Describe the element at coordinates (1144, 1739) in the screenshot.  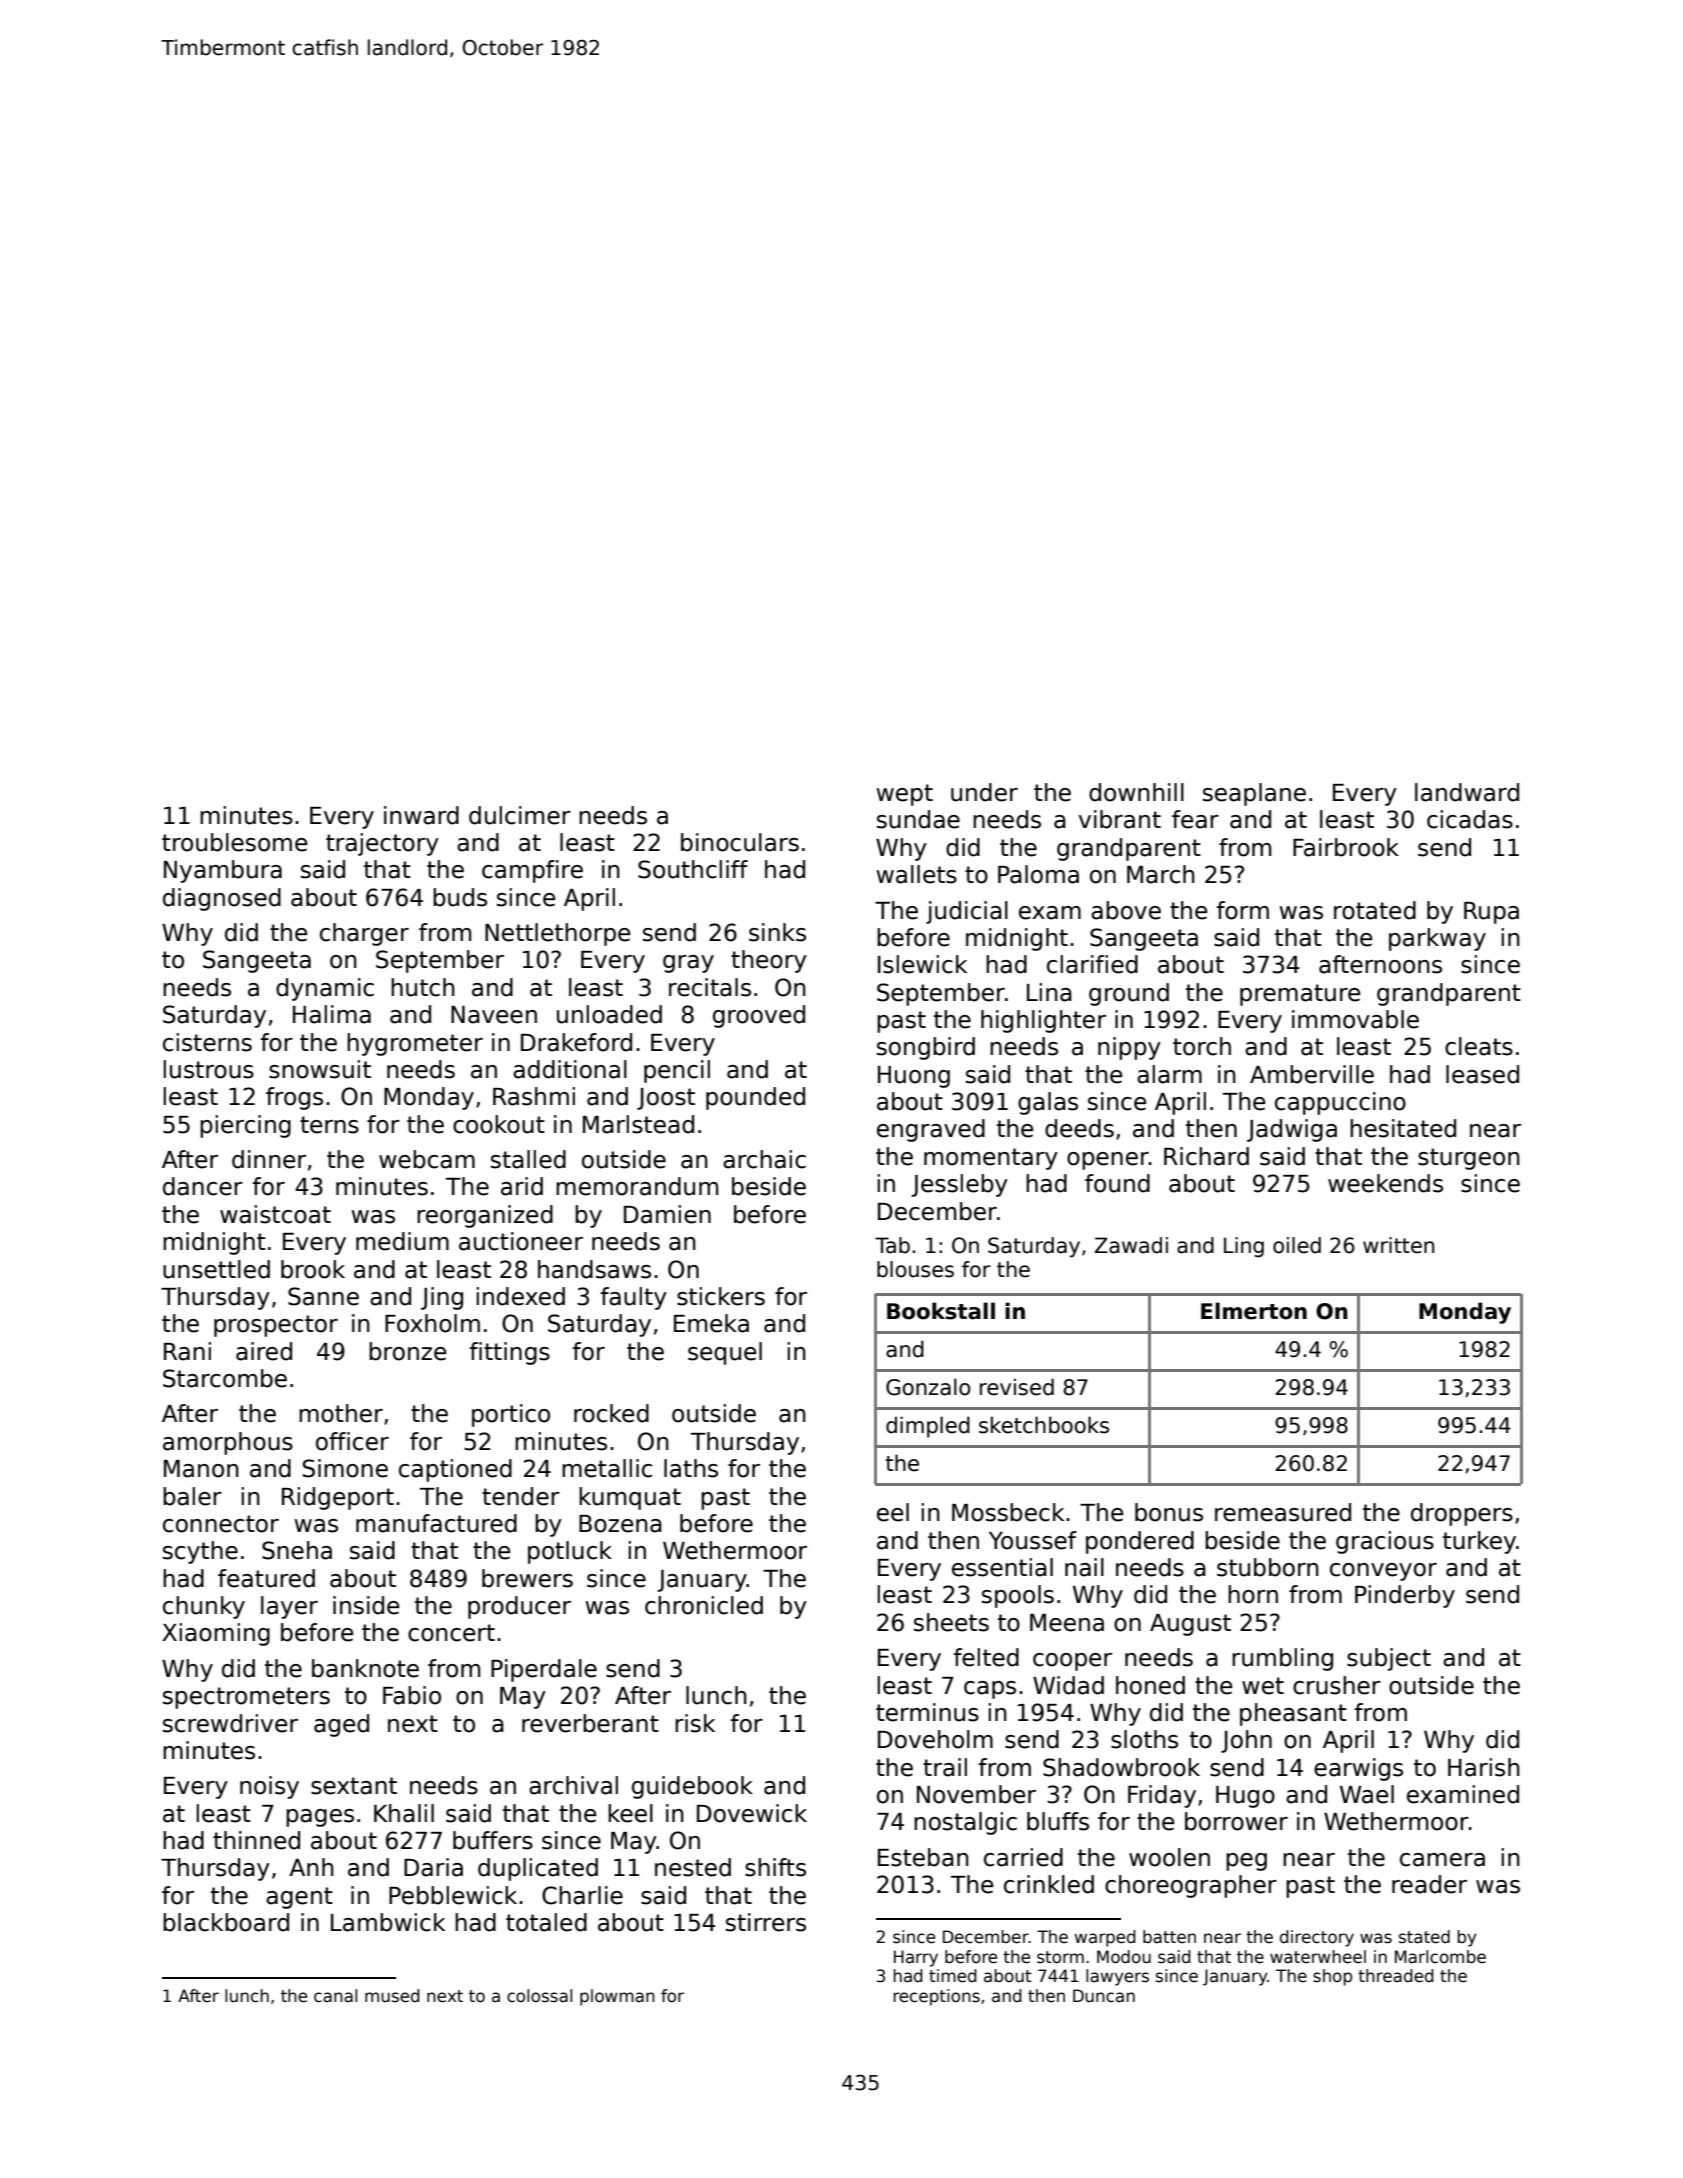
I see `sloths` at that location.
